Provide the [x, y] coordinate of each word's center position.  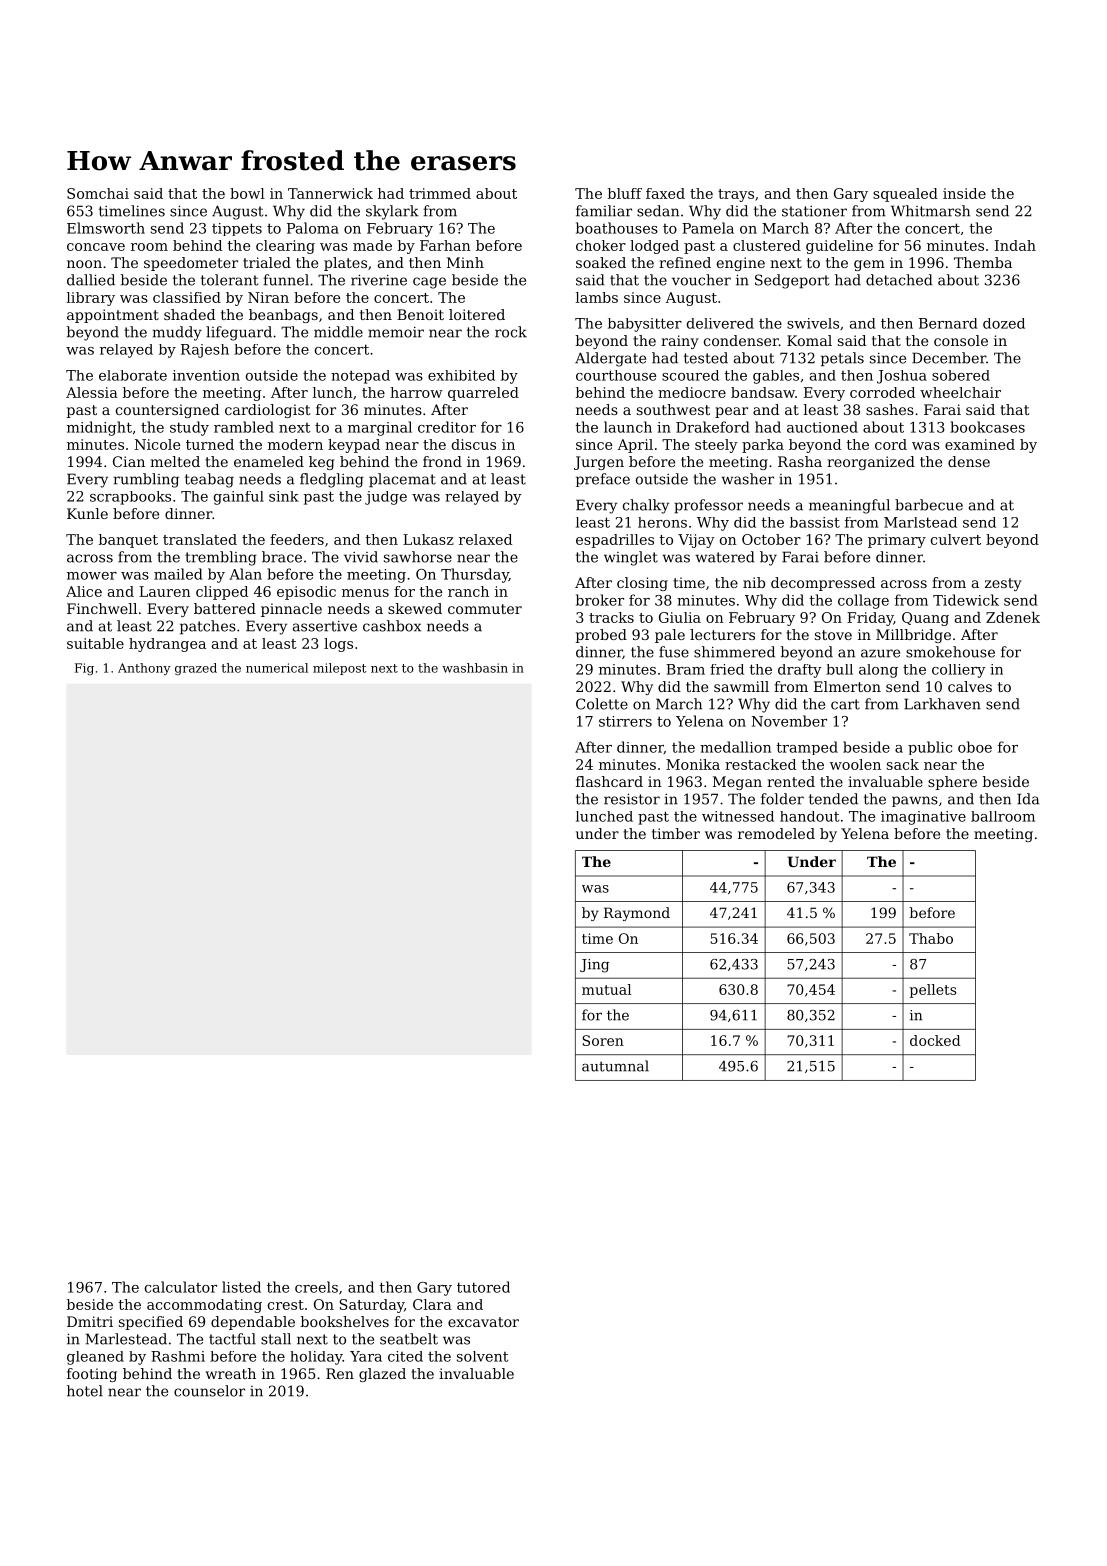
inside [964, 193]
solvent [483, 1356]
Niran [268, 297]
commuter [485, 609]
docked [935, 1040]
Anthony [144, 669]
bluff [625, 193]
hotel [85, 1391]
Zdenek [1013, 617]
